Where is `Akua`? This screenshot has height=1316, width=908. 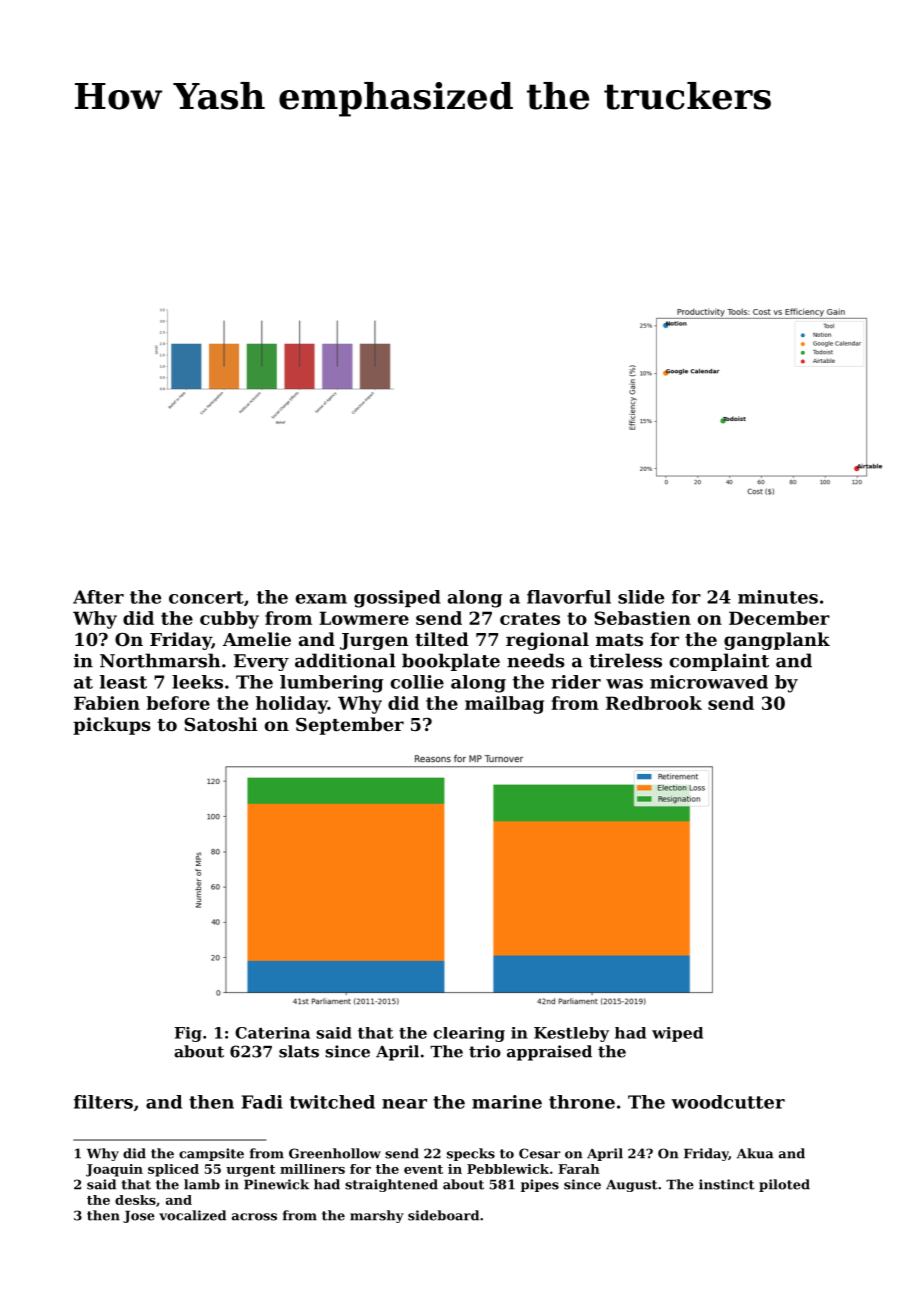
Akua is located at coordinates (755, 1153).
